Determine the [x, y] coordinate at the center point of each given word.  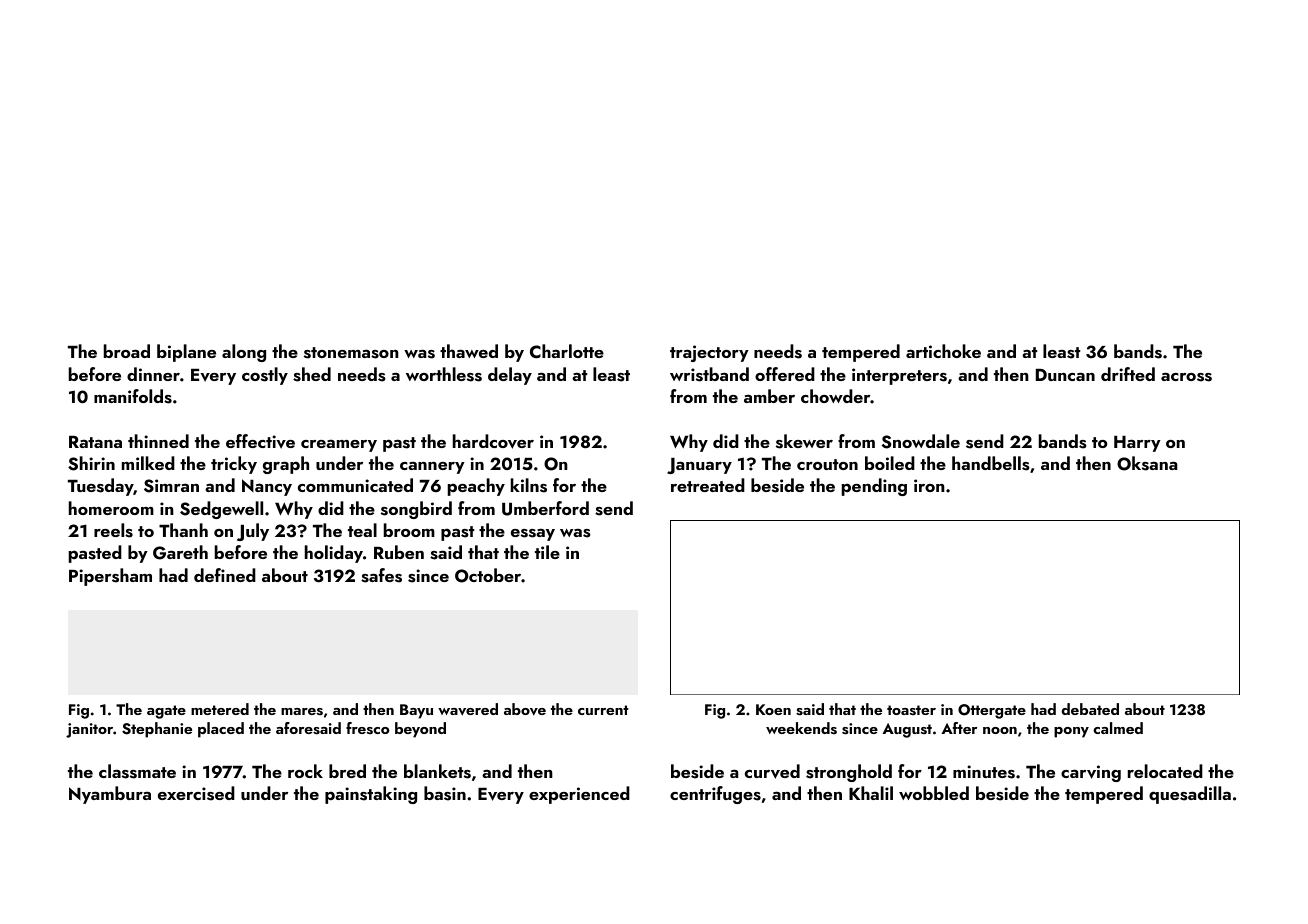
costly [265, 376]
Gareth [180, 552]
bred [347, 771]
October [488, 575]
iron [929, 485]
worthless [444, 374]
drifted [1128, 374]
